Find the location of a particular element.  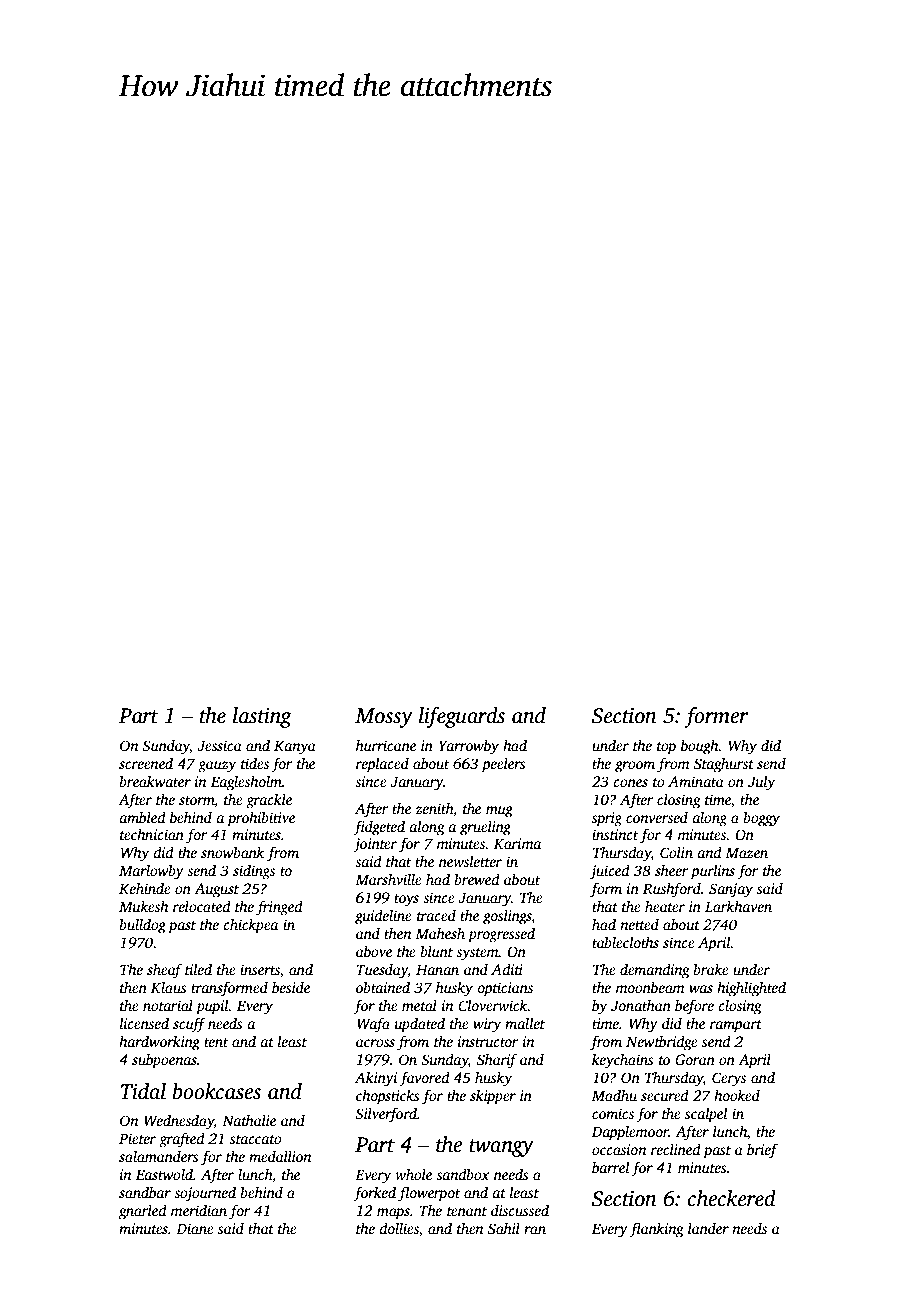

updated is located at coordinates (420, 1025).
